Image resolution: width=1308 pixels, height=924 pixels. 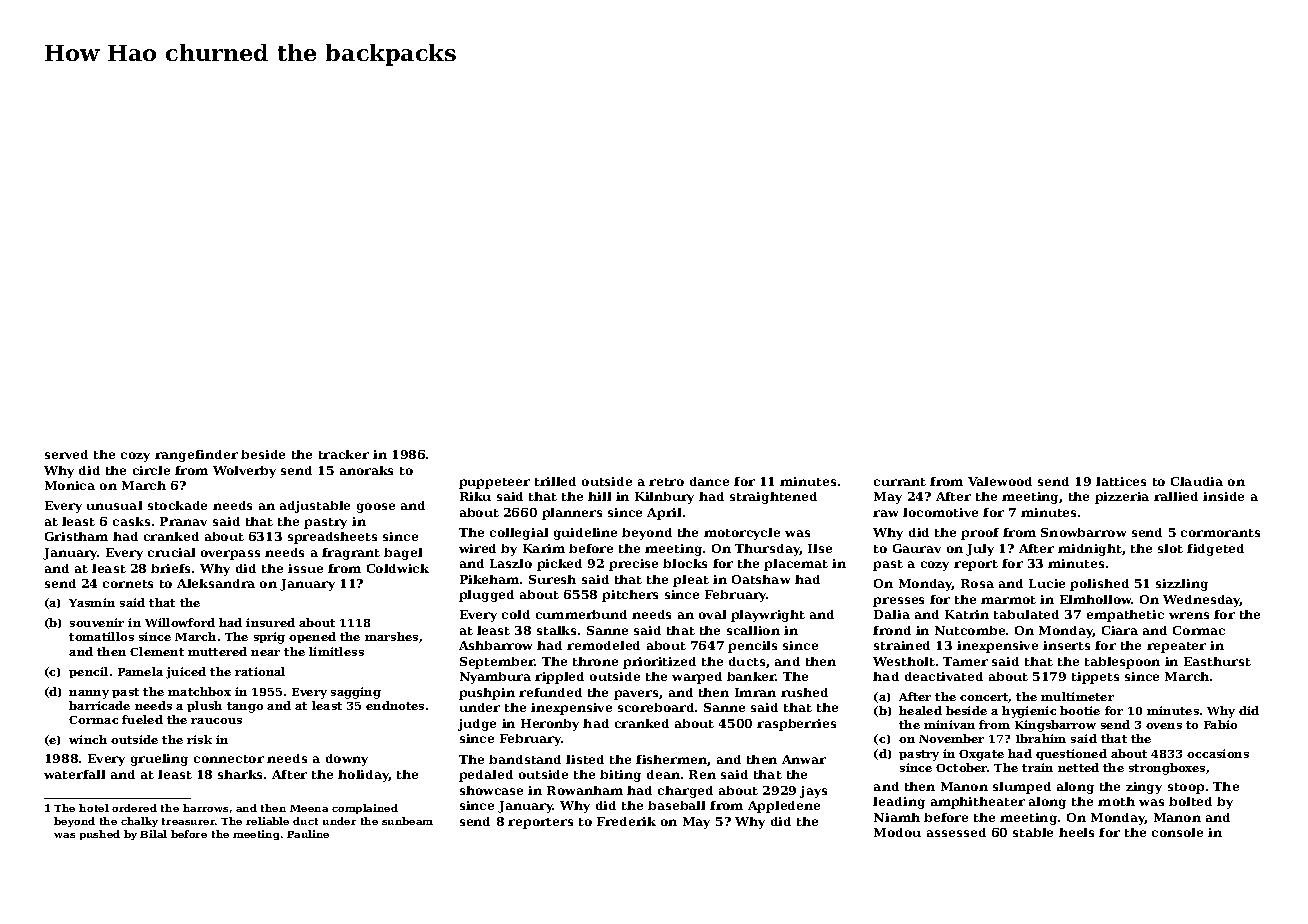 What do you see at coordinates (151, 470) in the screenshot?
I see `circle` at bounding box center [151, 470].
